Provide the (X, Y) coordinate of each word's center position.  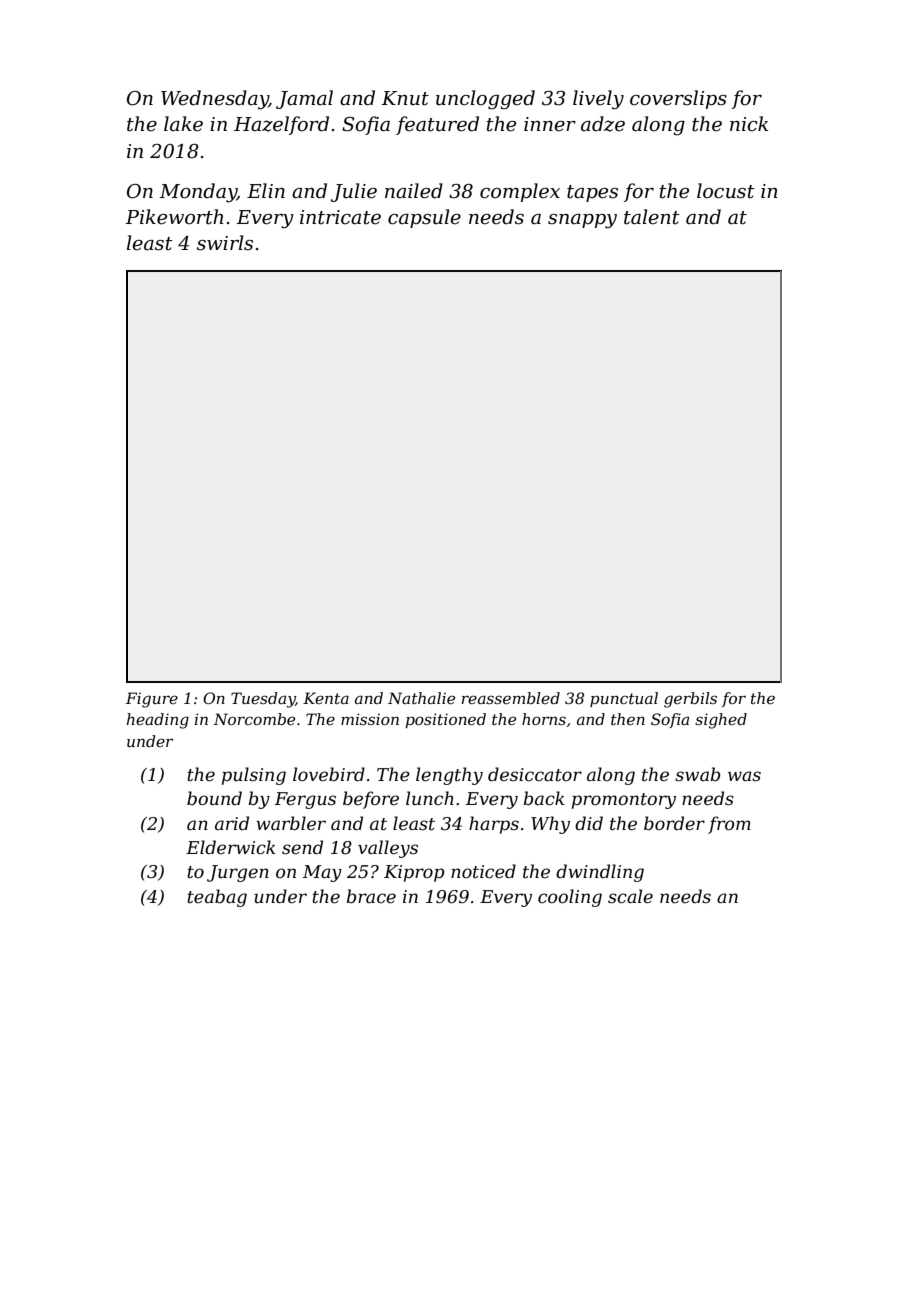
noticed (483, 871)
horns (544, 719)
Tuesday (263, 700)
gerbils (690, 700)
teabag (217, 898)
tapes (592, 193)
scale (630, 896)
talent (652, 217)
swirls (225, 243)
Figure (152, 700)
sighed (721, 721)
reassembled (511, 698)
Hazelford (281, 125)
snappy (582, 221)
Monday (198, 193)
